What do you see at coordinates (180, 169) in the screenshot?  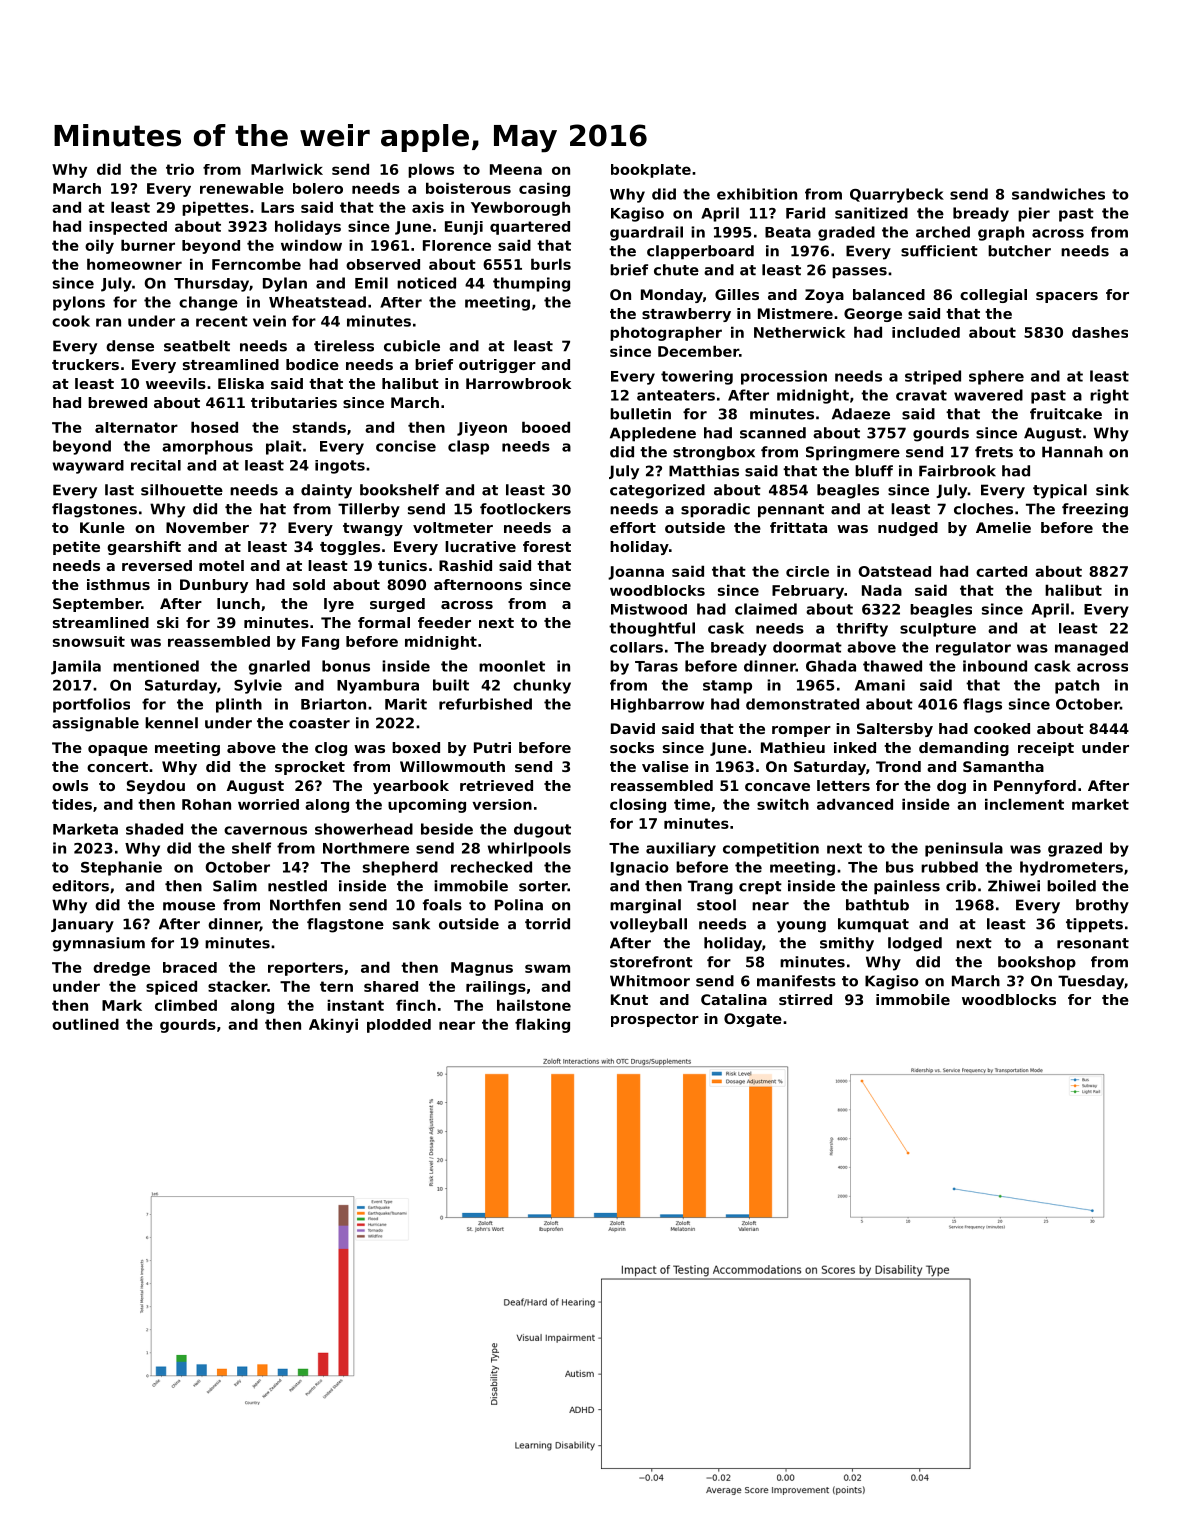 I see `trio` at bounding box center [180, 169].
